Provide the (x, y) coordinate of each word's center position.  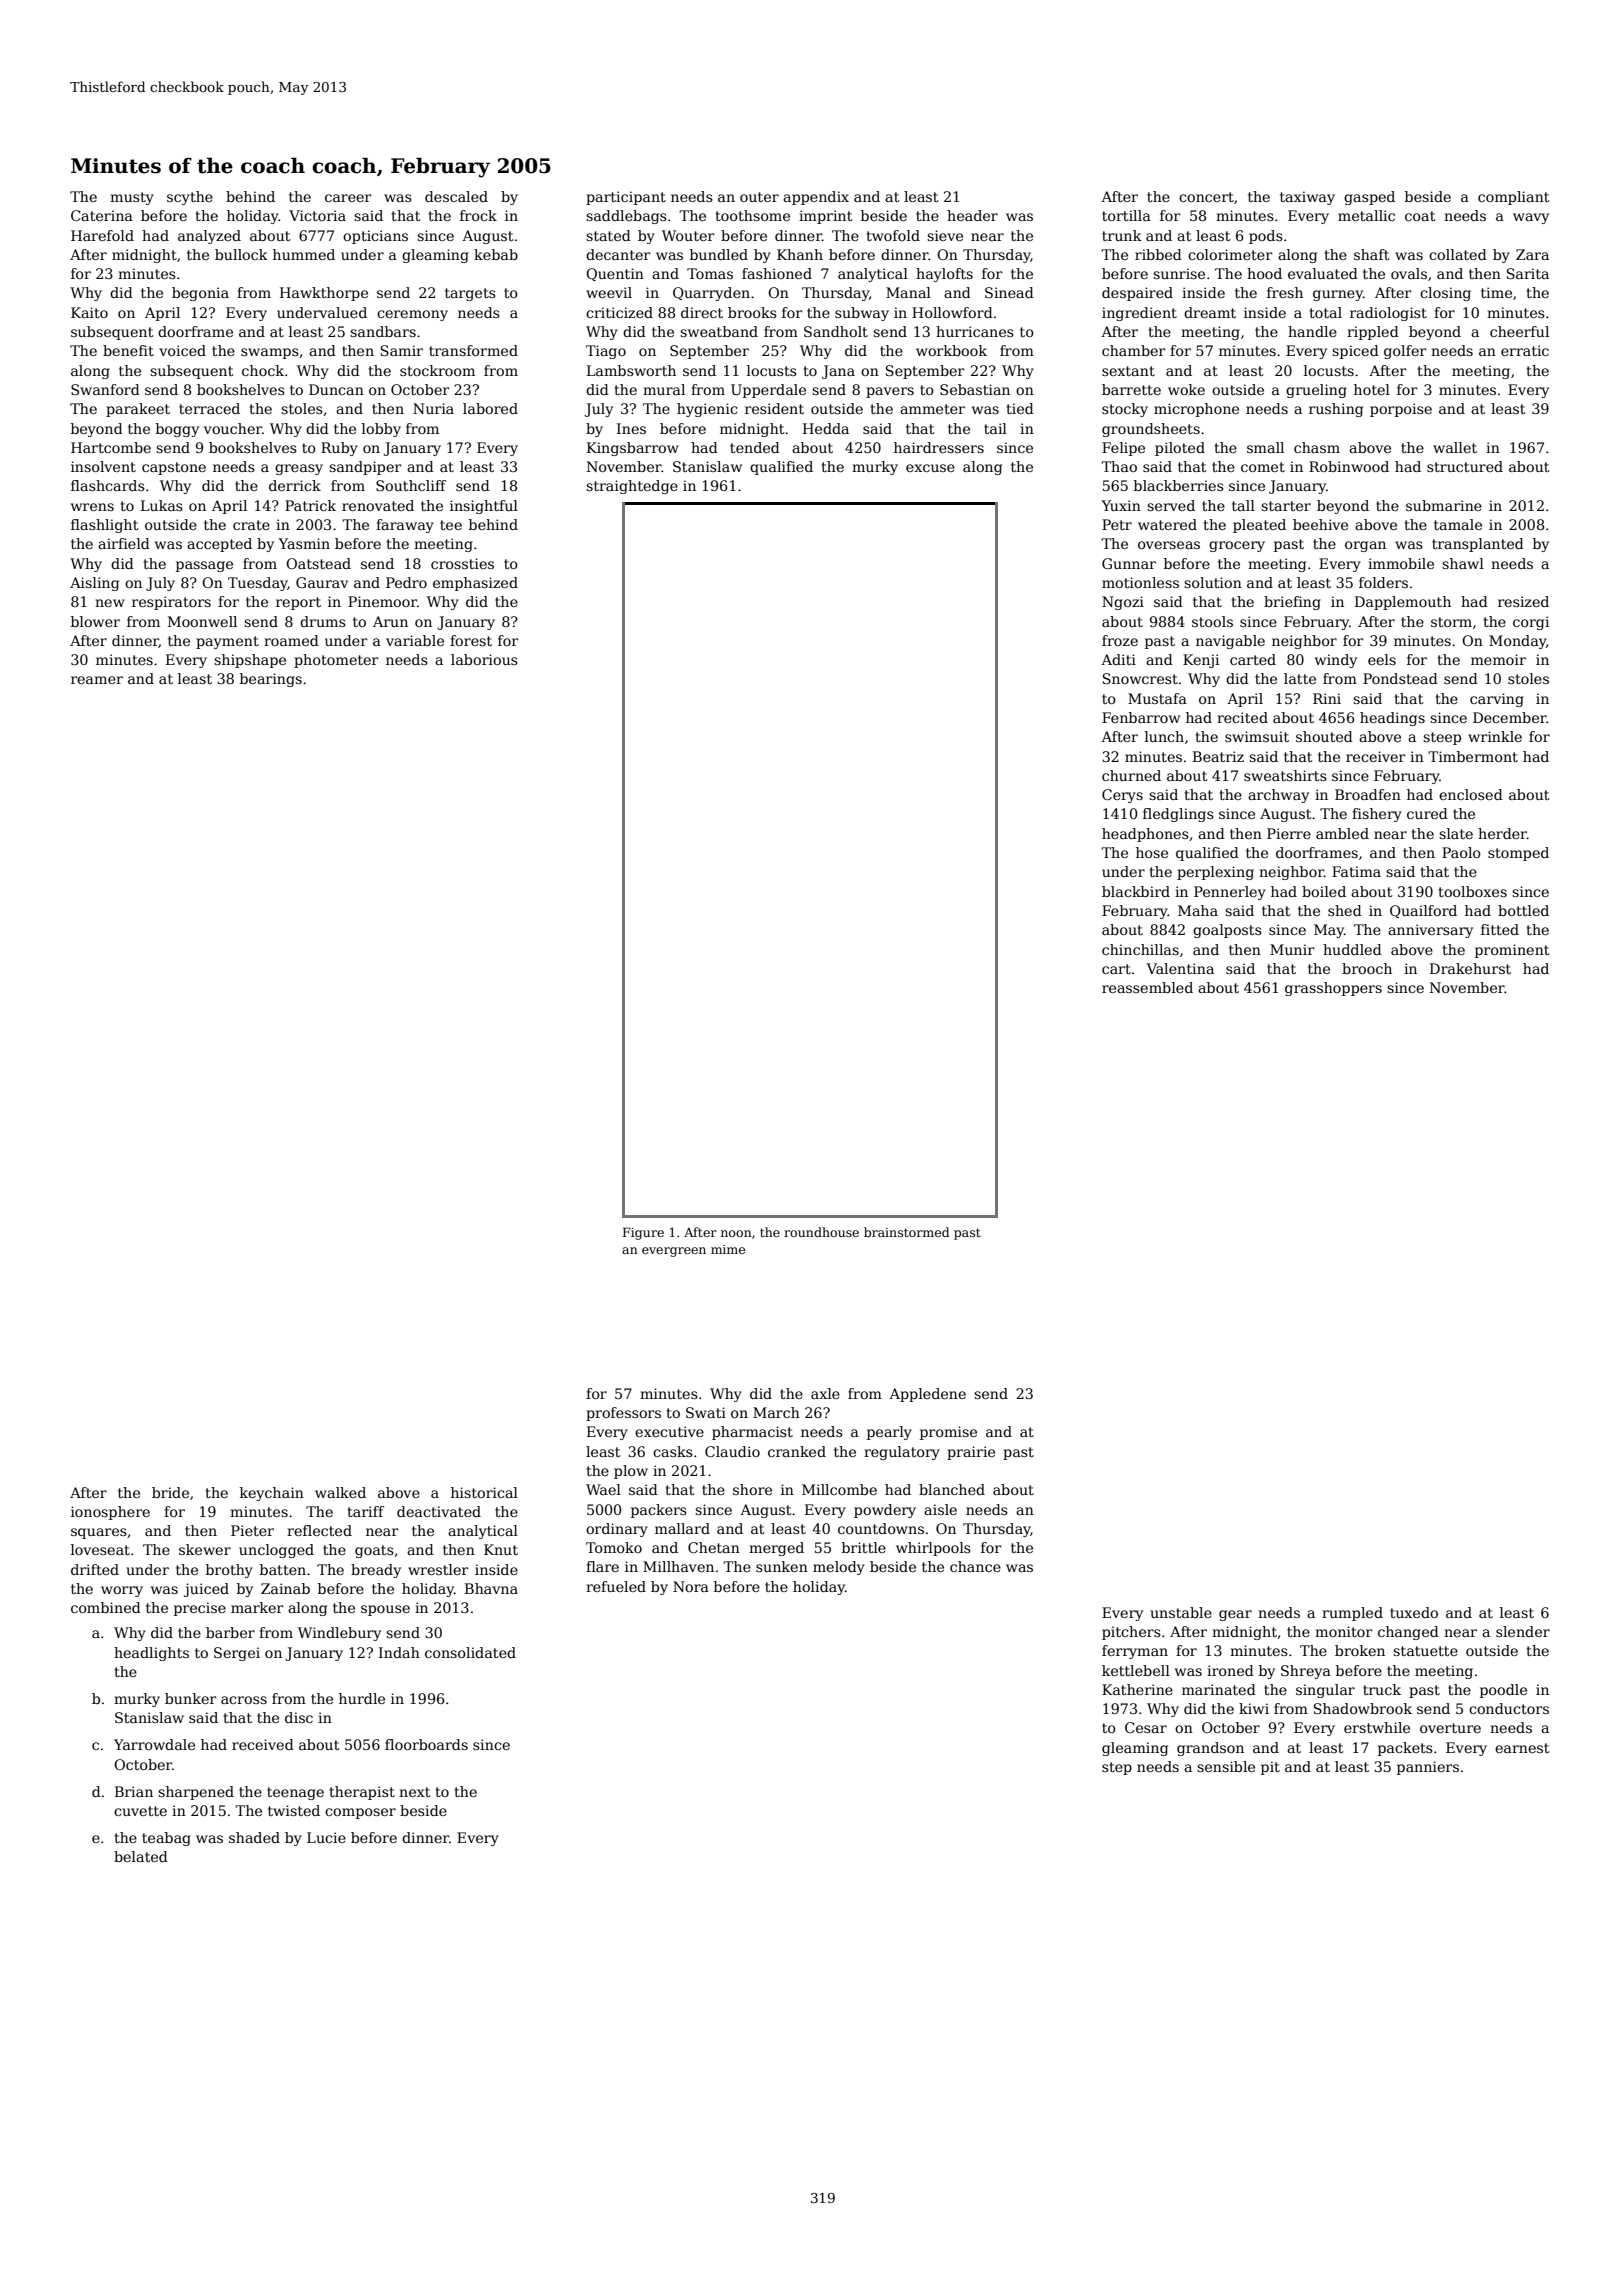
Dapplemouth (1403, 603)
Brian (134, 1791)
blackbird (1136, 891)
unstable (1181, 1612)
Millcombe (839, 1489)
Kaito (89, 312)
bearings (271, 680)
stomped (1518, 854)
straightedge (632, 487)
